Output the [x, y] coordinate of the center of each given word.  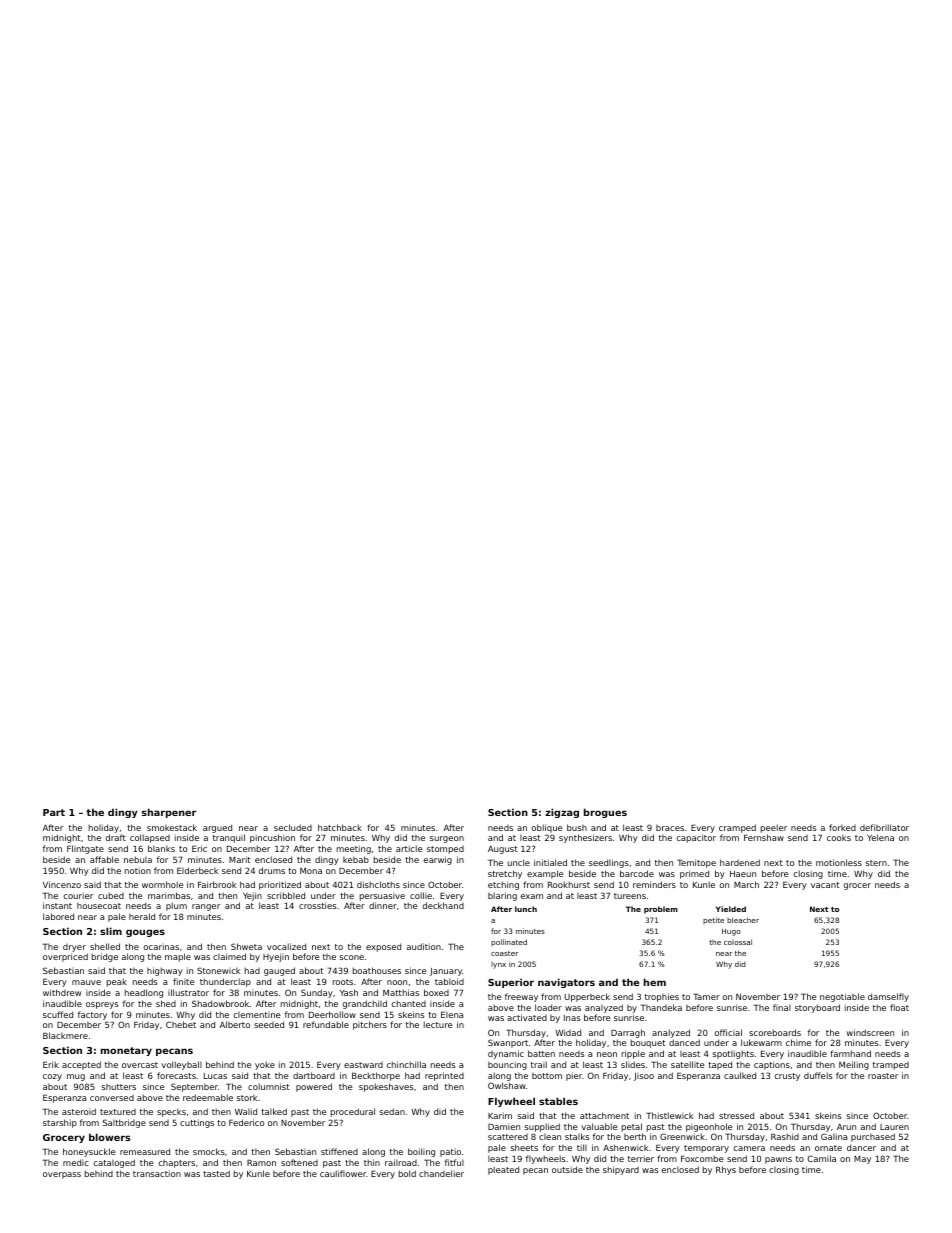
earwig [438, 860]
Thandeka [661, 1007]
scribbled [286, 895]
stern [876, 863]
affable [104, 859]
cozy [52, 1077]
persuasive [382, 897]
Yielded [731, 909]
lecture [438, 1024]
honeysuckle [89, 1152]
